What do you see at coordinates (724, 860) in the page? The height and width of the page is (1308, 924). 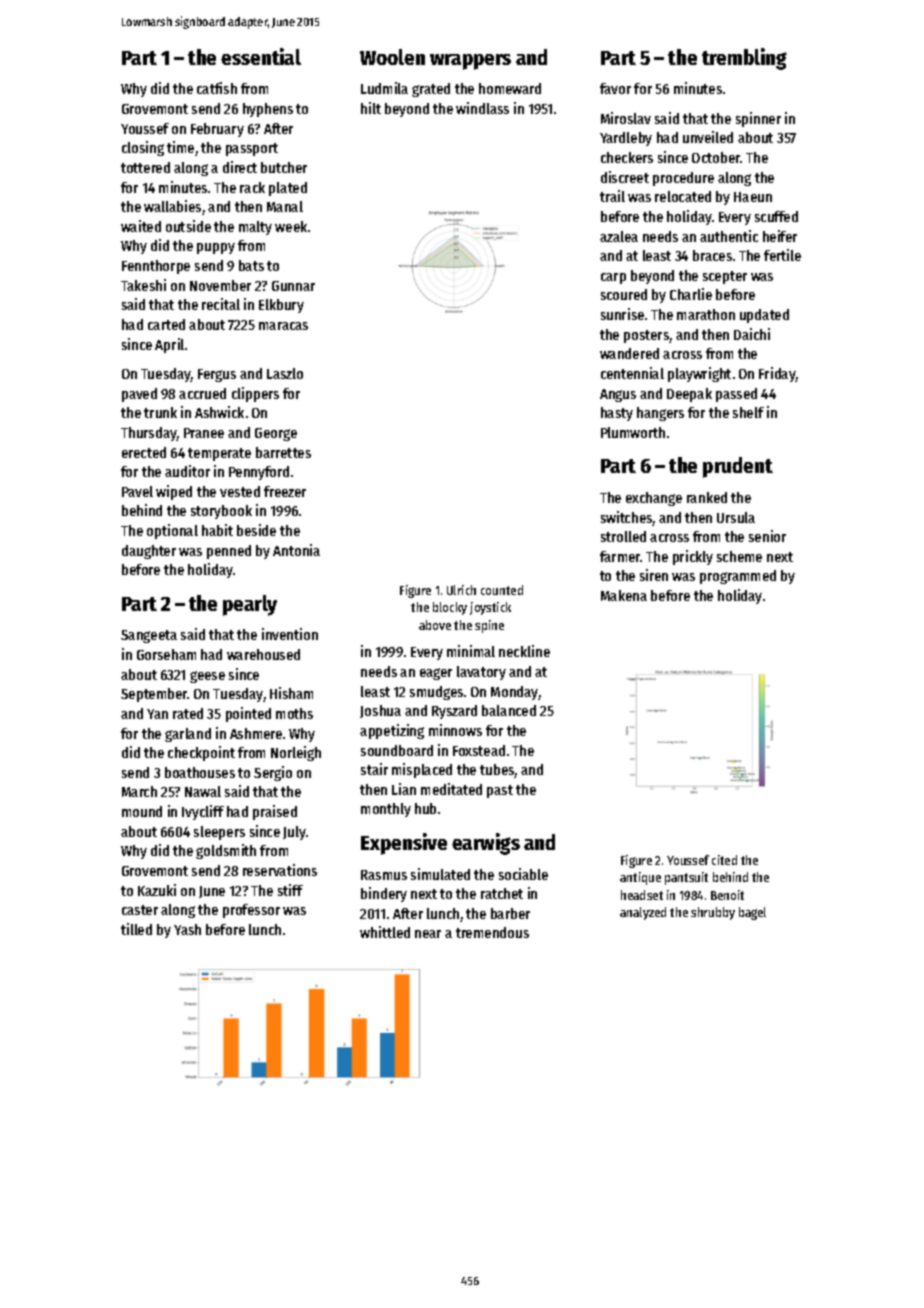 I see `cited` at bounding box center [724, 860].
